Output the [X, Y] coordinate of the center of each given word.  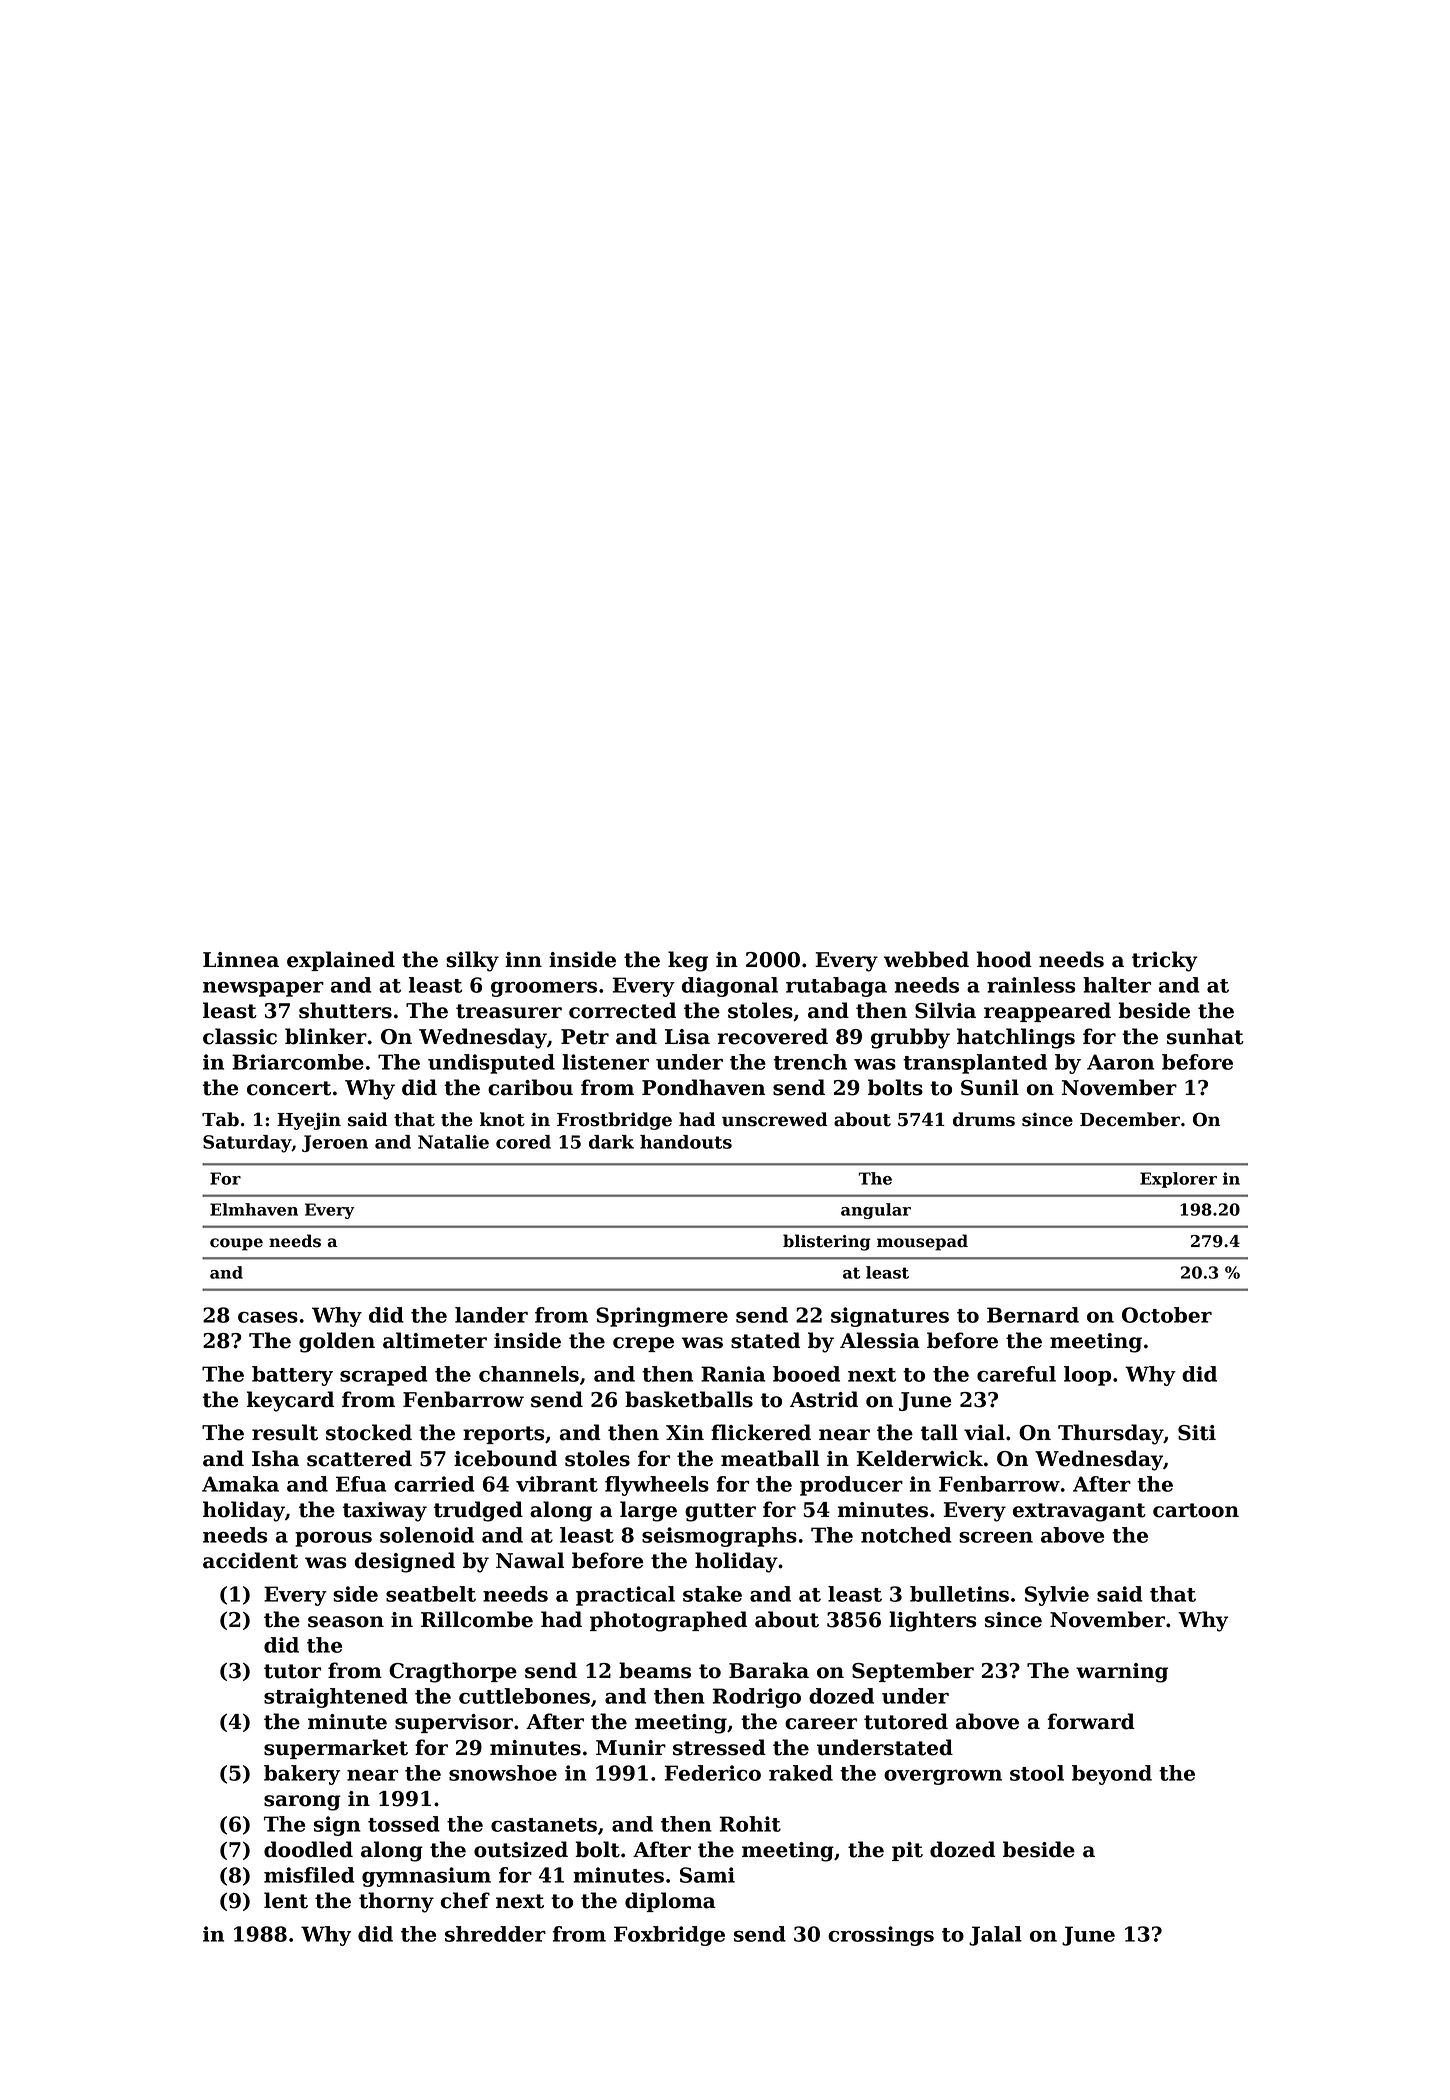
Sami [707, 1875]
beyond [1112, 1775]
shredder [495, 1934]
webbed [926, 959]
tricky [1165, 961]
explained [341, 961]
